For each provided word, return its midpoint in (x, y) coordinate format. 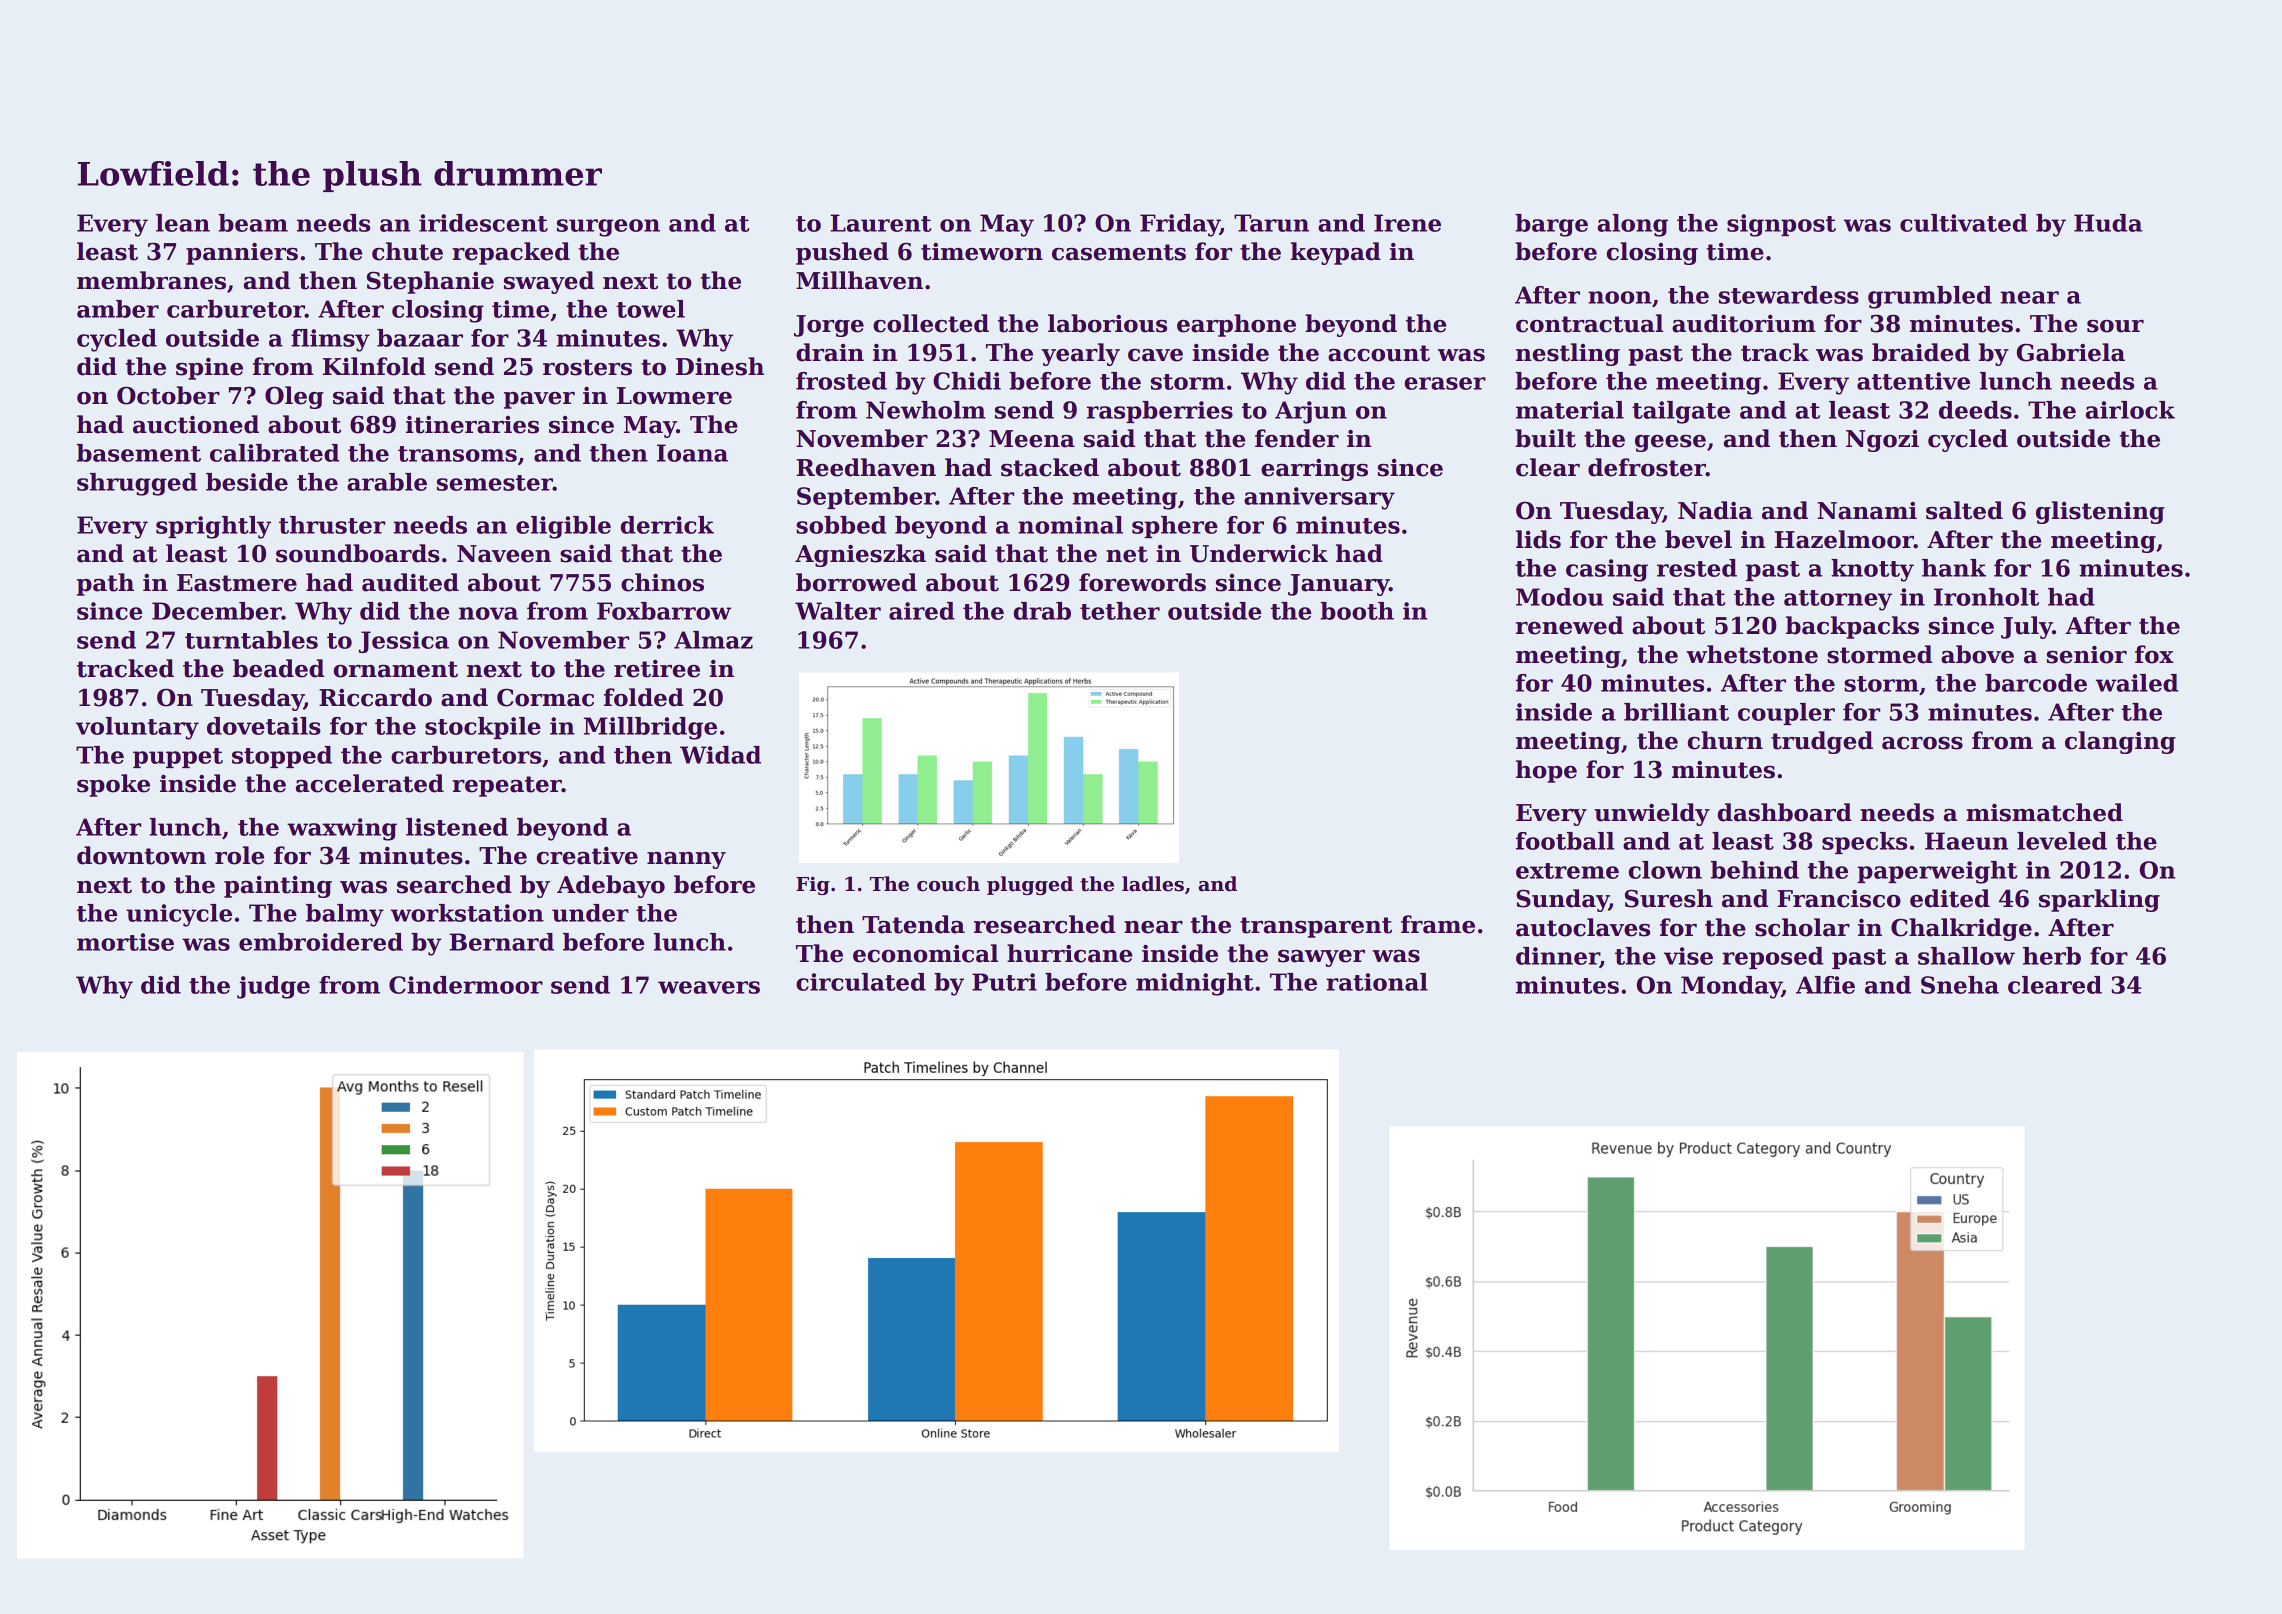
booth (1357, 611)
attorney (1838, 600)
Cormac (545, 697)
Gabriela (2071, 352)
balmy (345, 915)
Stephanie (430, 282)
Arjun (1311, 412)
